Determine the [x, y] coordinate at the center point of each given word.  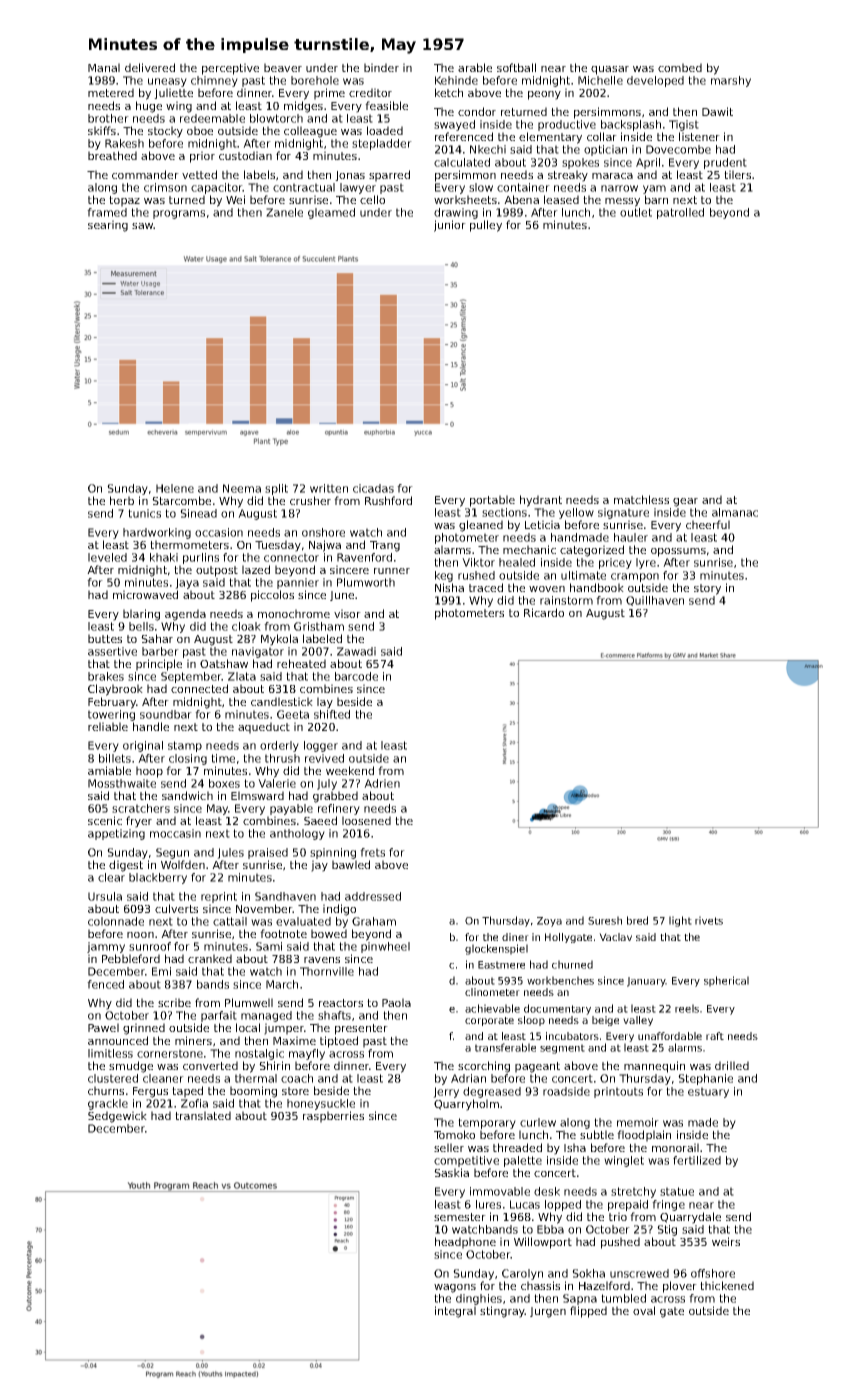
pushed [620, 1243]
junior [450, 226]
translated [203, 1115]
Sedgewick [117, 1117]
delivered [150, 67]
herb [122, 500]
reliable [108, 726]
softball [516, 67]
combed [680, 67]
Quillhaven [655, 601]
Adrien [382, 783]
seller [449, 1147]
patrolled [680, 213]
